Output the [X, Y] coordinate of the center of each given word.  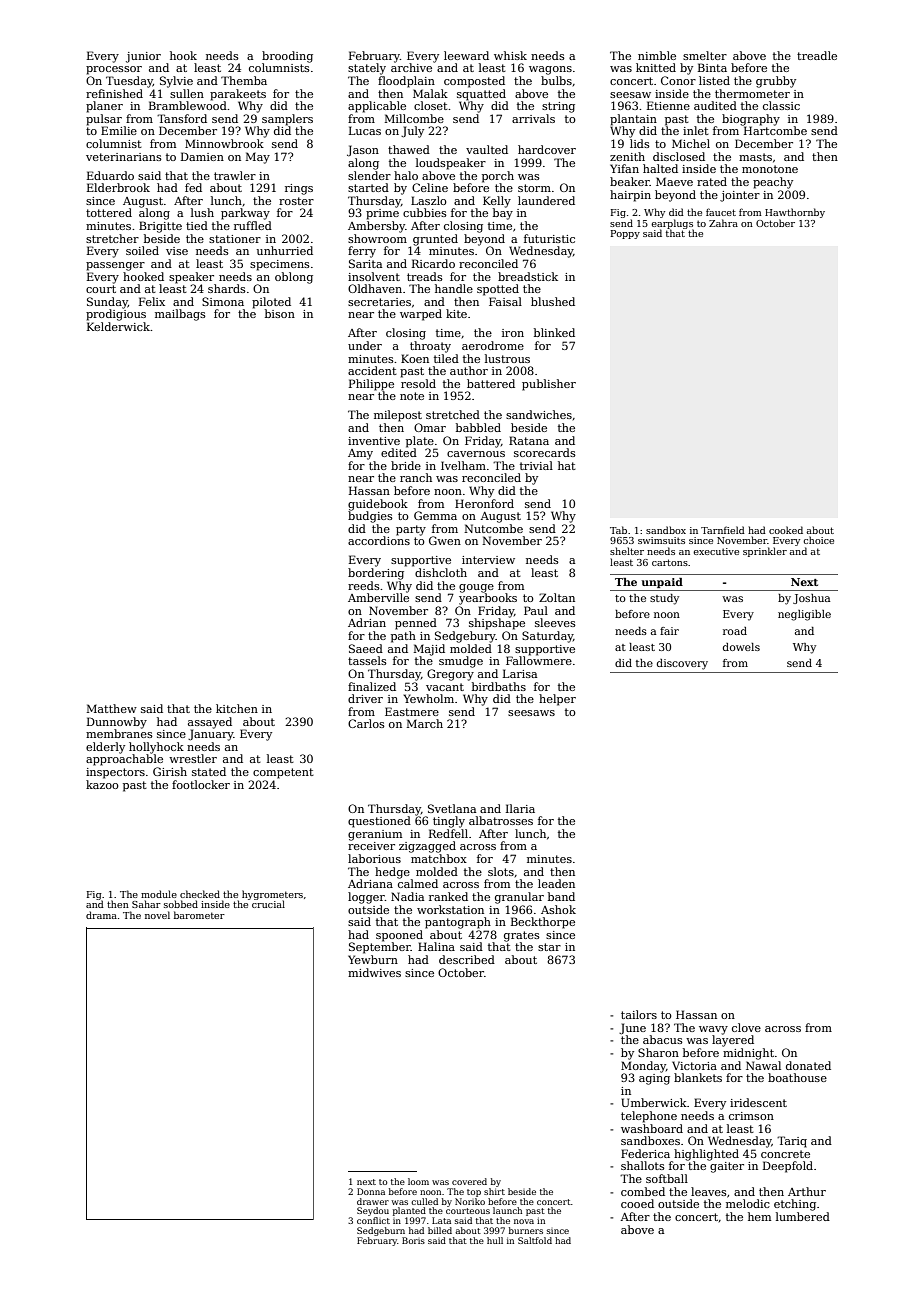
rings [299, 189]
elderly [105, 748]
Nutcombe [493, 528]
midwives [374, 972]
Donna [371, 1191]
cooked [786, 530]
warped [421, 315]
